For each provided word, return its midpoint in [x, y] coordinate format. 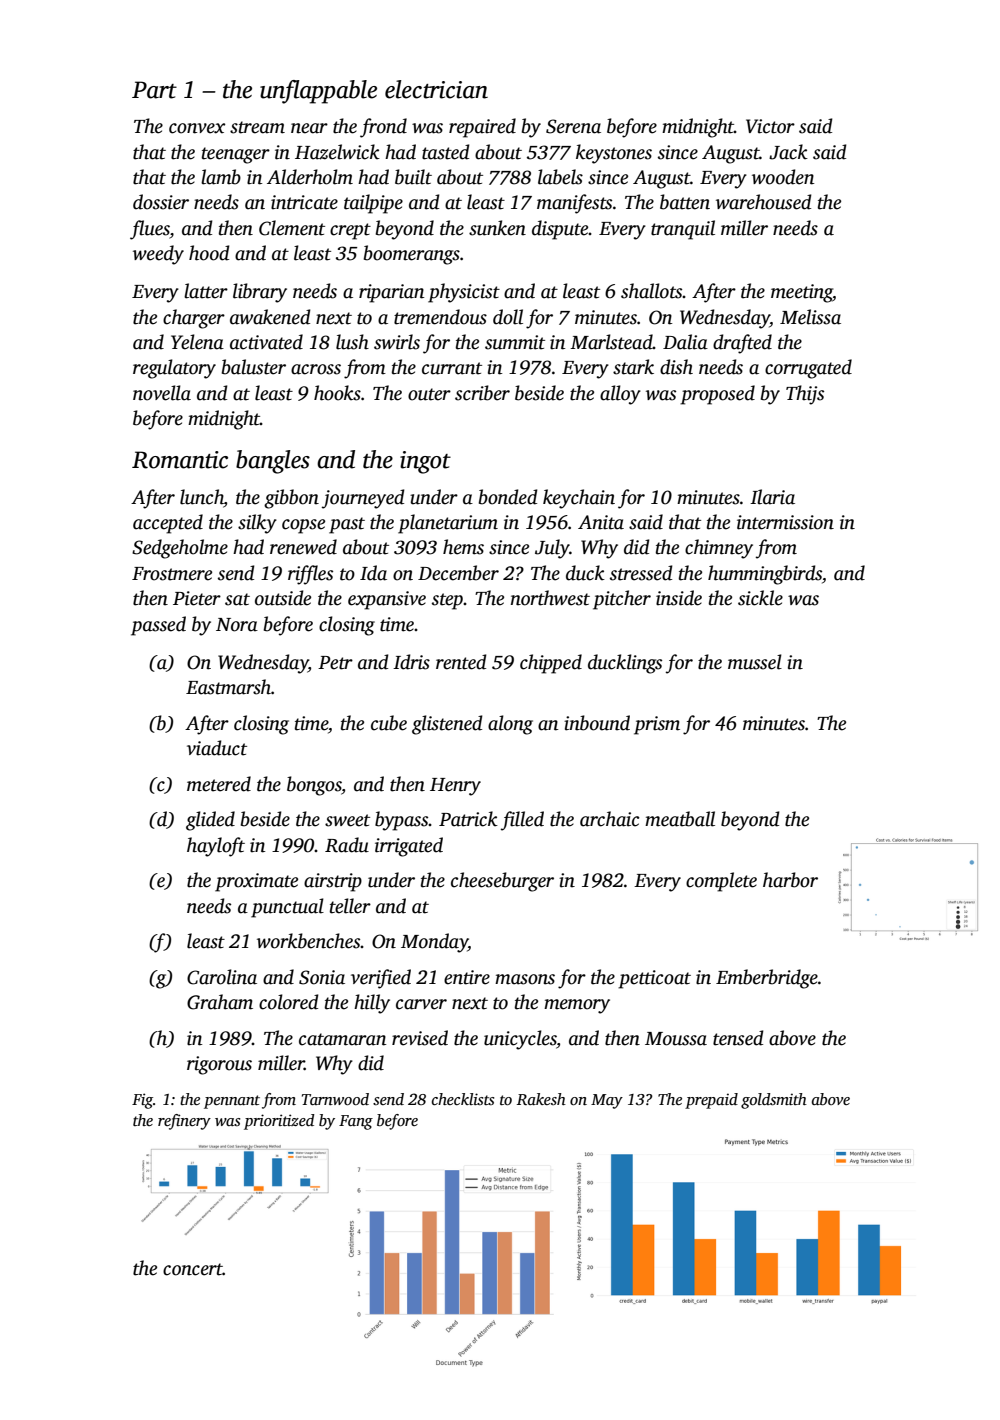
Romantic [180, 460]
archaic [609, 819]
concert [193, 1269]
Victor [770, 126]
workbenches [309, 941]
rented [461, 662]
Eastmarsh [228, 687]
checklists [463, 1099]
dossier [161, 202]
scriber [482, 393]
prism [657, 725]
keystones [614, 154]
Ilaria [772, 497]
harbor [790, 880]
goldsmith [774, 1101]
